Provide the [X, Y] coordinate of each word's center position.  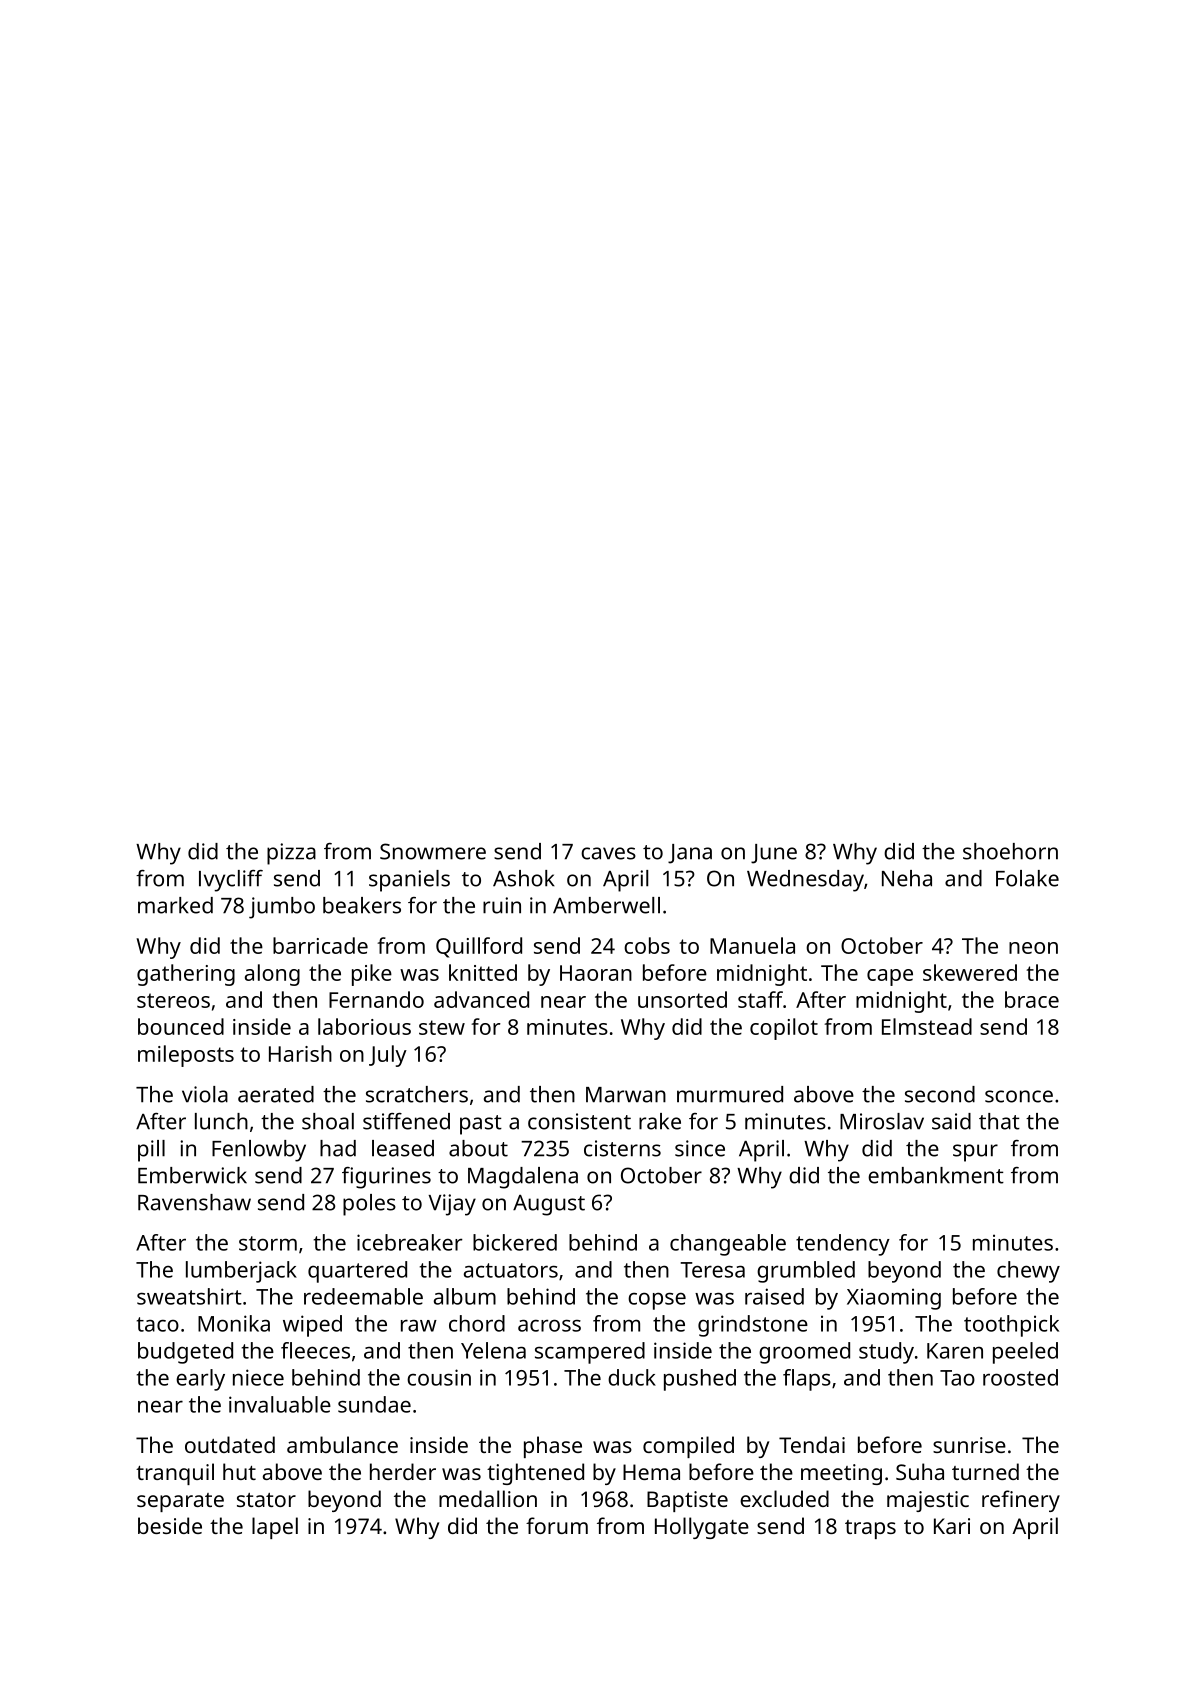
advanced [481, 999]
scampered [590, 1353]
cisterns [622, 1148]
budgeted [185, 1353]
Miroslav [882, 1121]
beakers [362, 905]
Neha [907, 878]
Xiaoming [894, 1299]
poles [369, 1205]
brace [1032, 999]
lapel [275, 1528]
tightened [535, 1474]
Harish [300, 1053]
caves [608, 853]
